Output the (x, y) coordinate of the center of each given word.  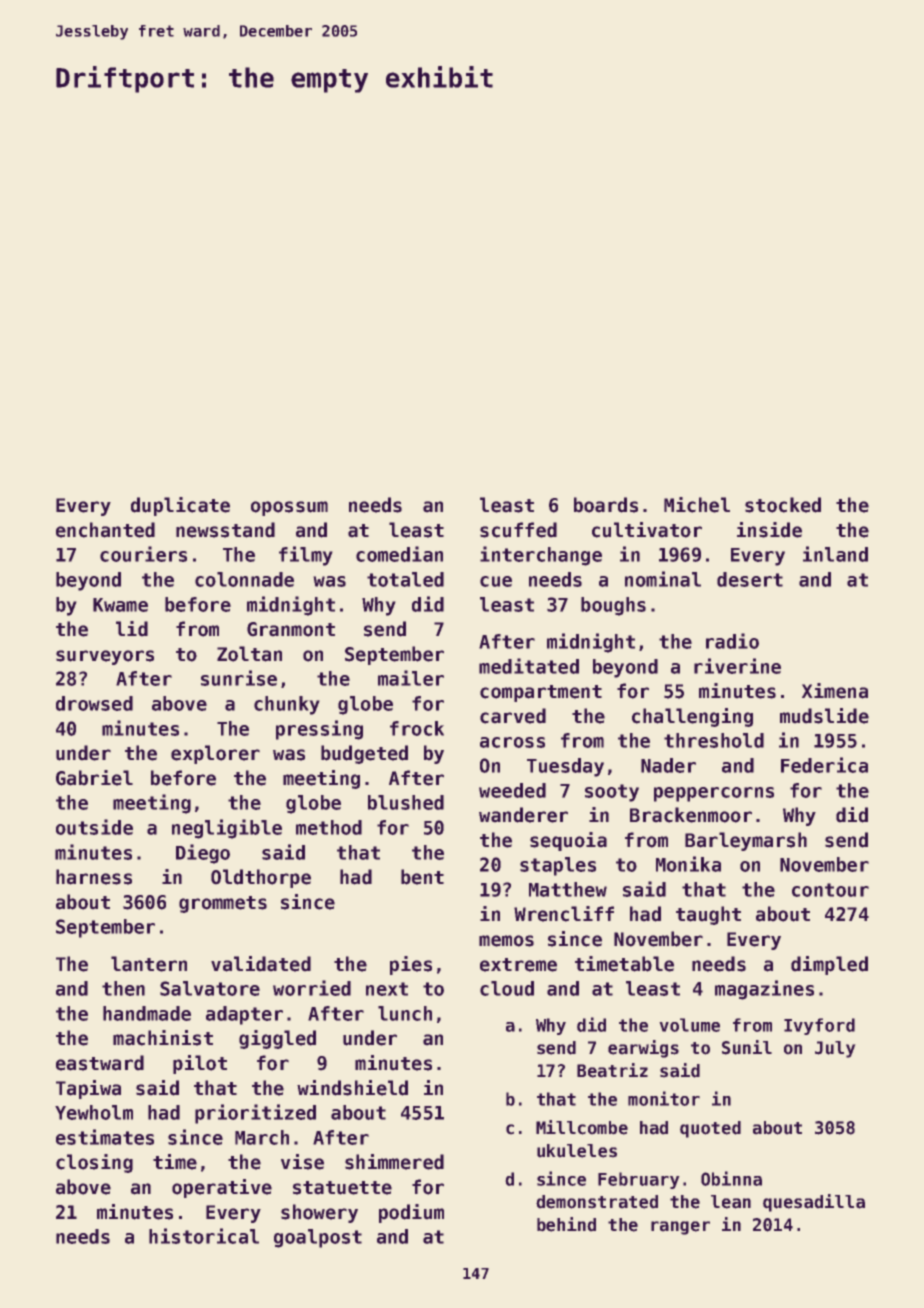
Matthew (568, 889)
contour (830, 890)
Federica (824, 765)
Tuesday (565, 767)
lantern (149, 964)
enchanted (105, 530)
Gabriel (94, 778)
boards (606, 505)
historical (204, 1236)
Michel (697, 505)
